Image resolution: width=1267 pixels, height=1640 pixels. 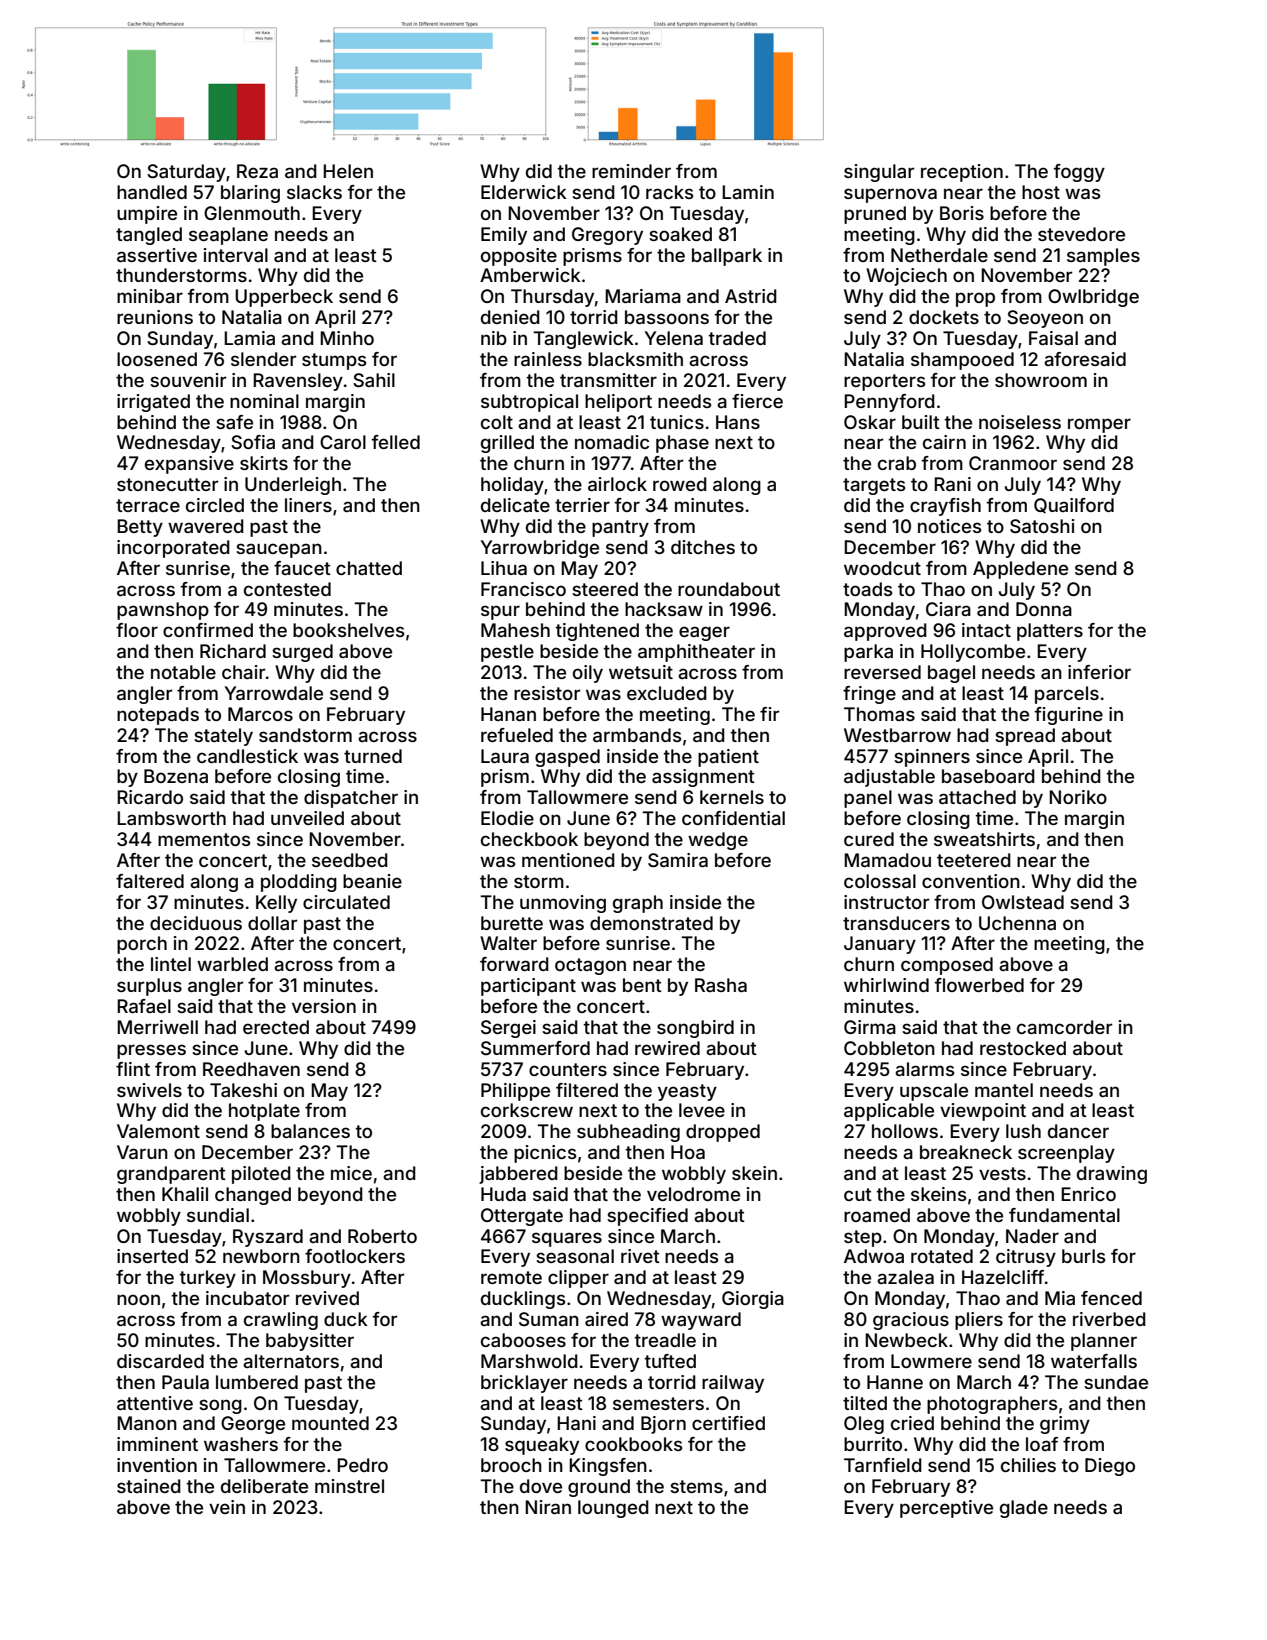 I want to click on stems, so click(x=696, y=1486).
